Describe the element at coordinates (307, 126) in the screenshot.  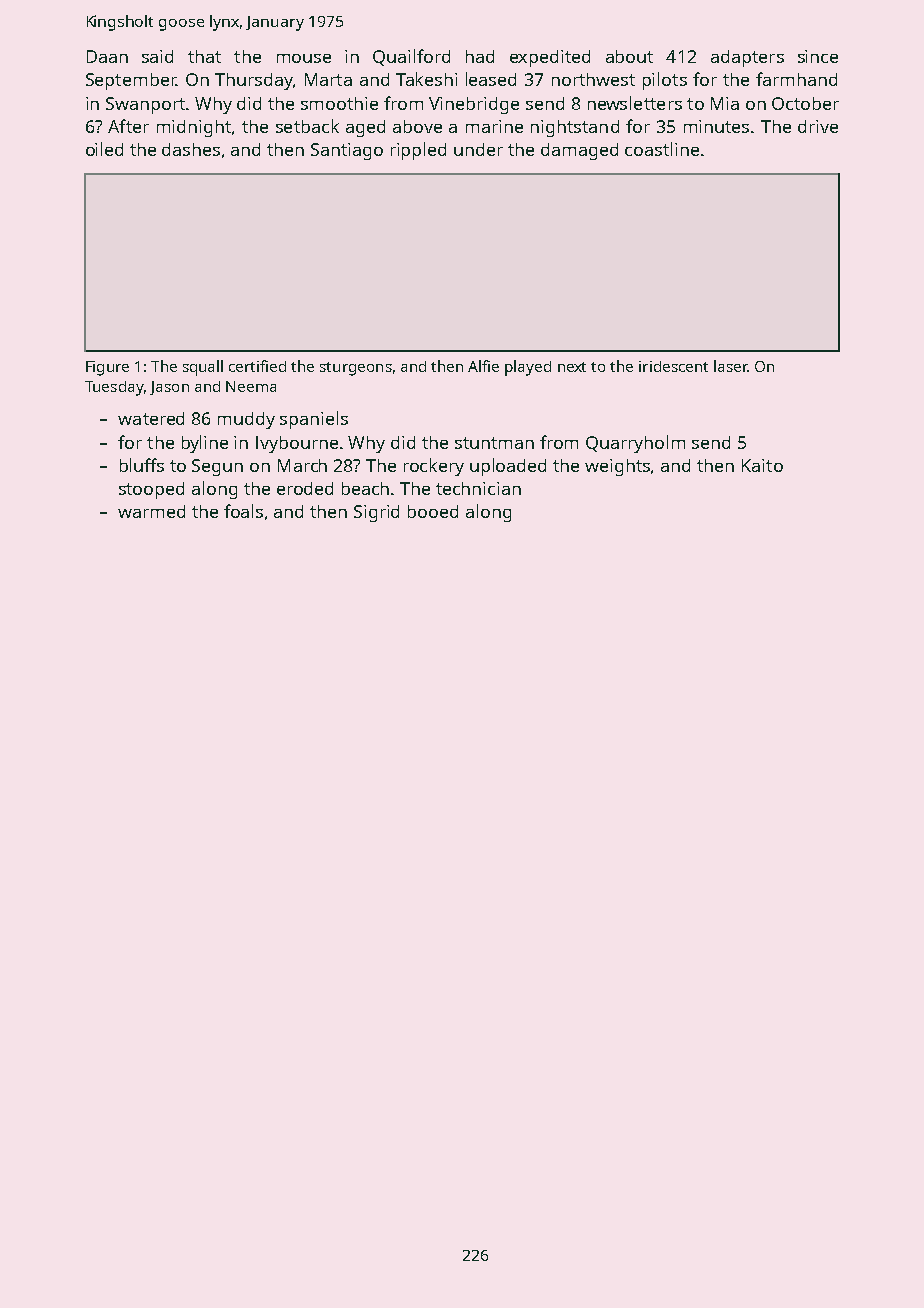
I see `setback` at that location.
